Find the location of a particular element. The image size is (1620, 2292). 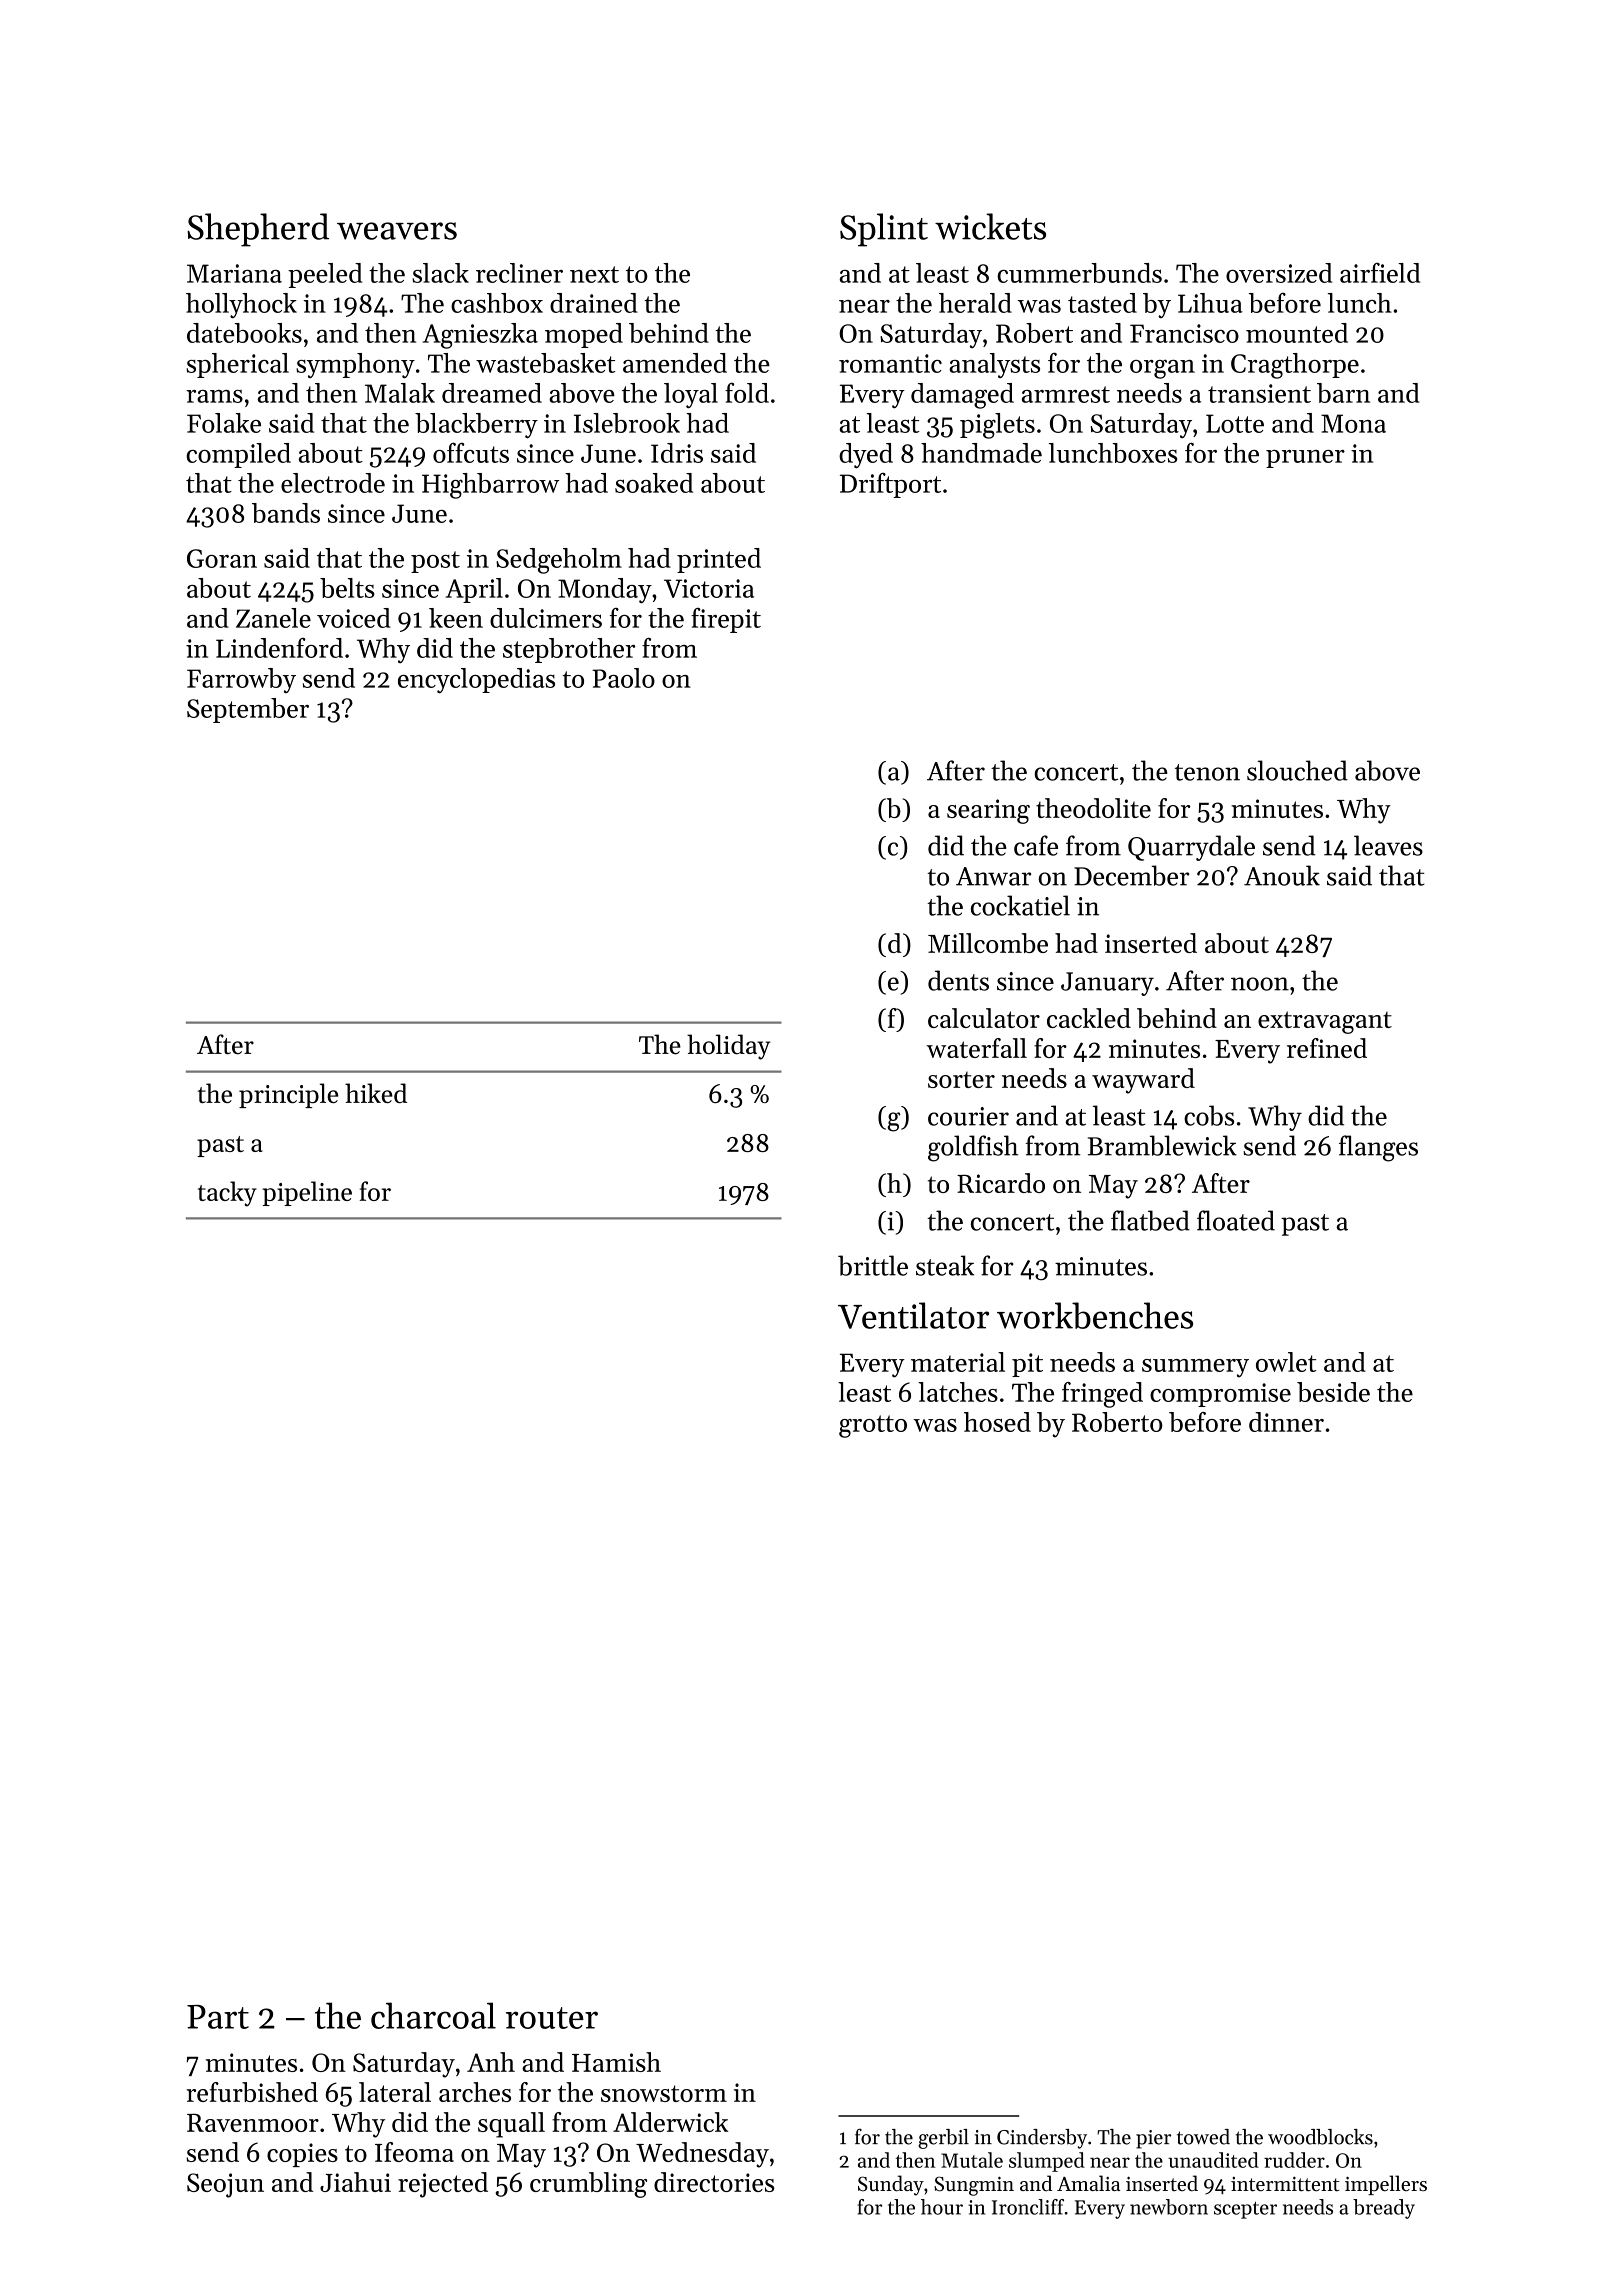

Ironcliff is located at coordinates (1028, 2207).
